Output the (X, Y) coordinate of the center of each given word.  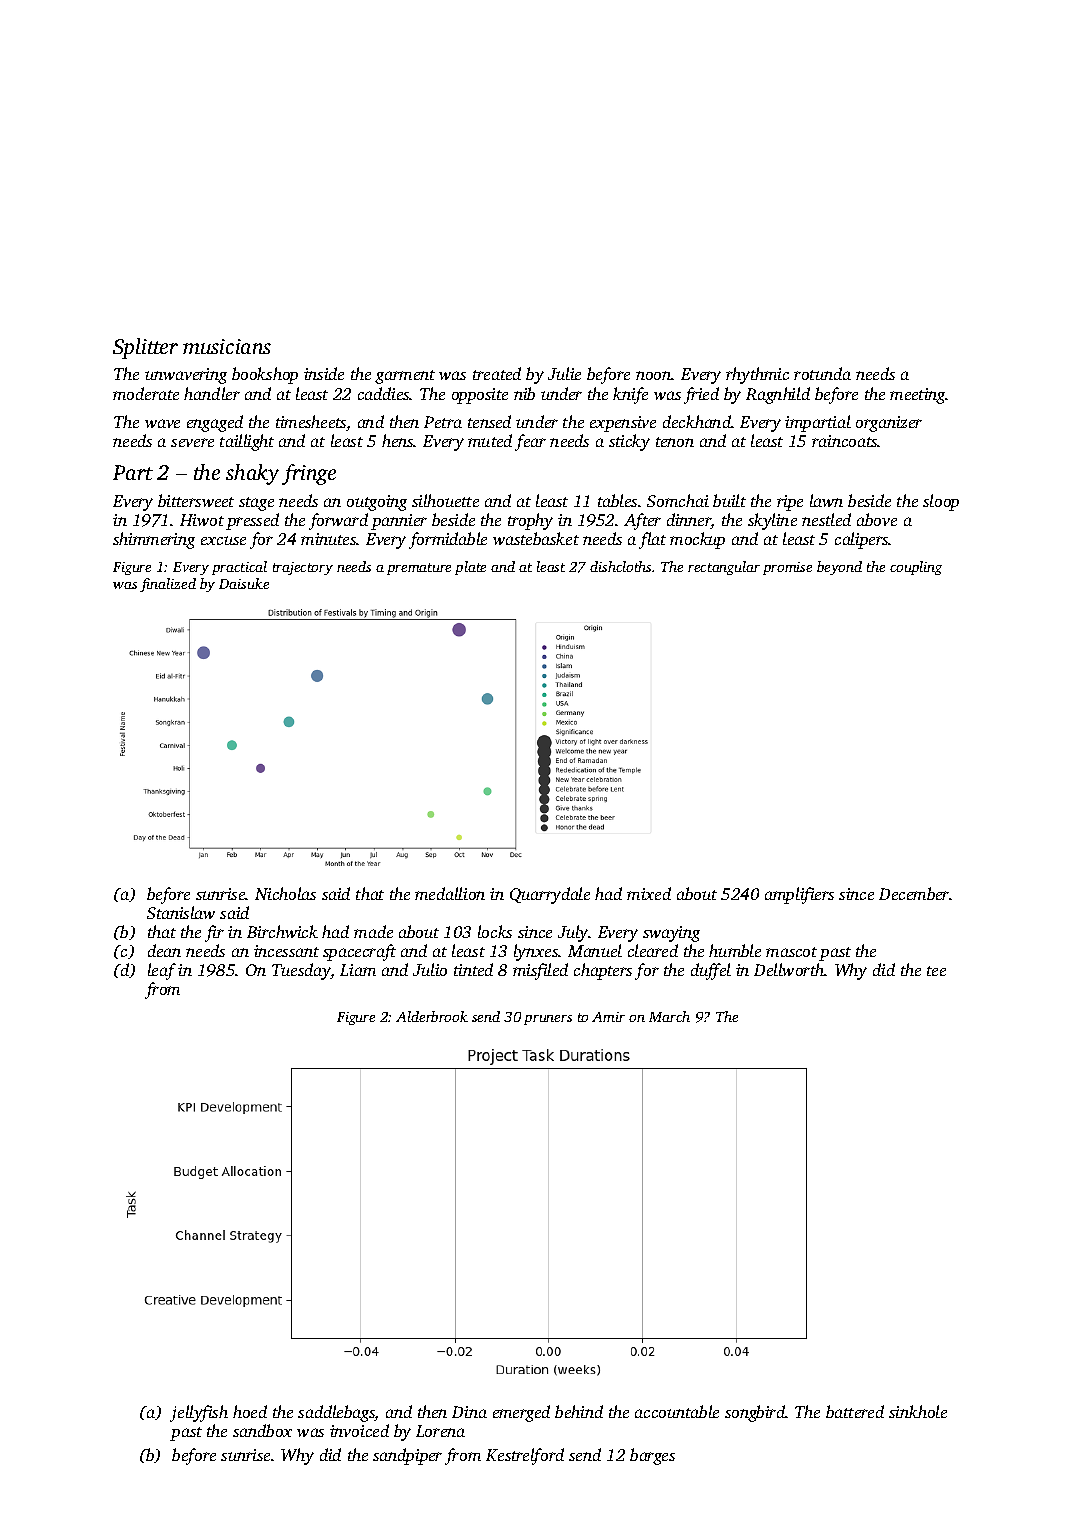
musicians (227, 346)
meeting (918, 396)
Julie (564, 373)
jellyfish (199, 1413)
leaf (162, 971)
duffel (711, 971)
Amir (608, 1017)
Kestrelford (525, 1456)
